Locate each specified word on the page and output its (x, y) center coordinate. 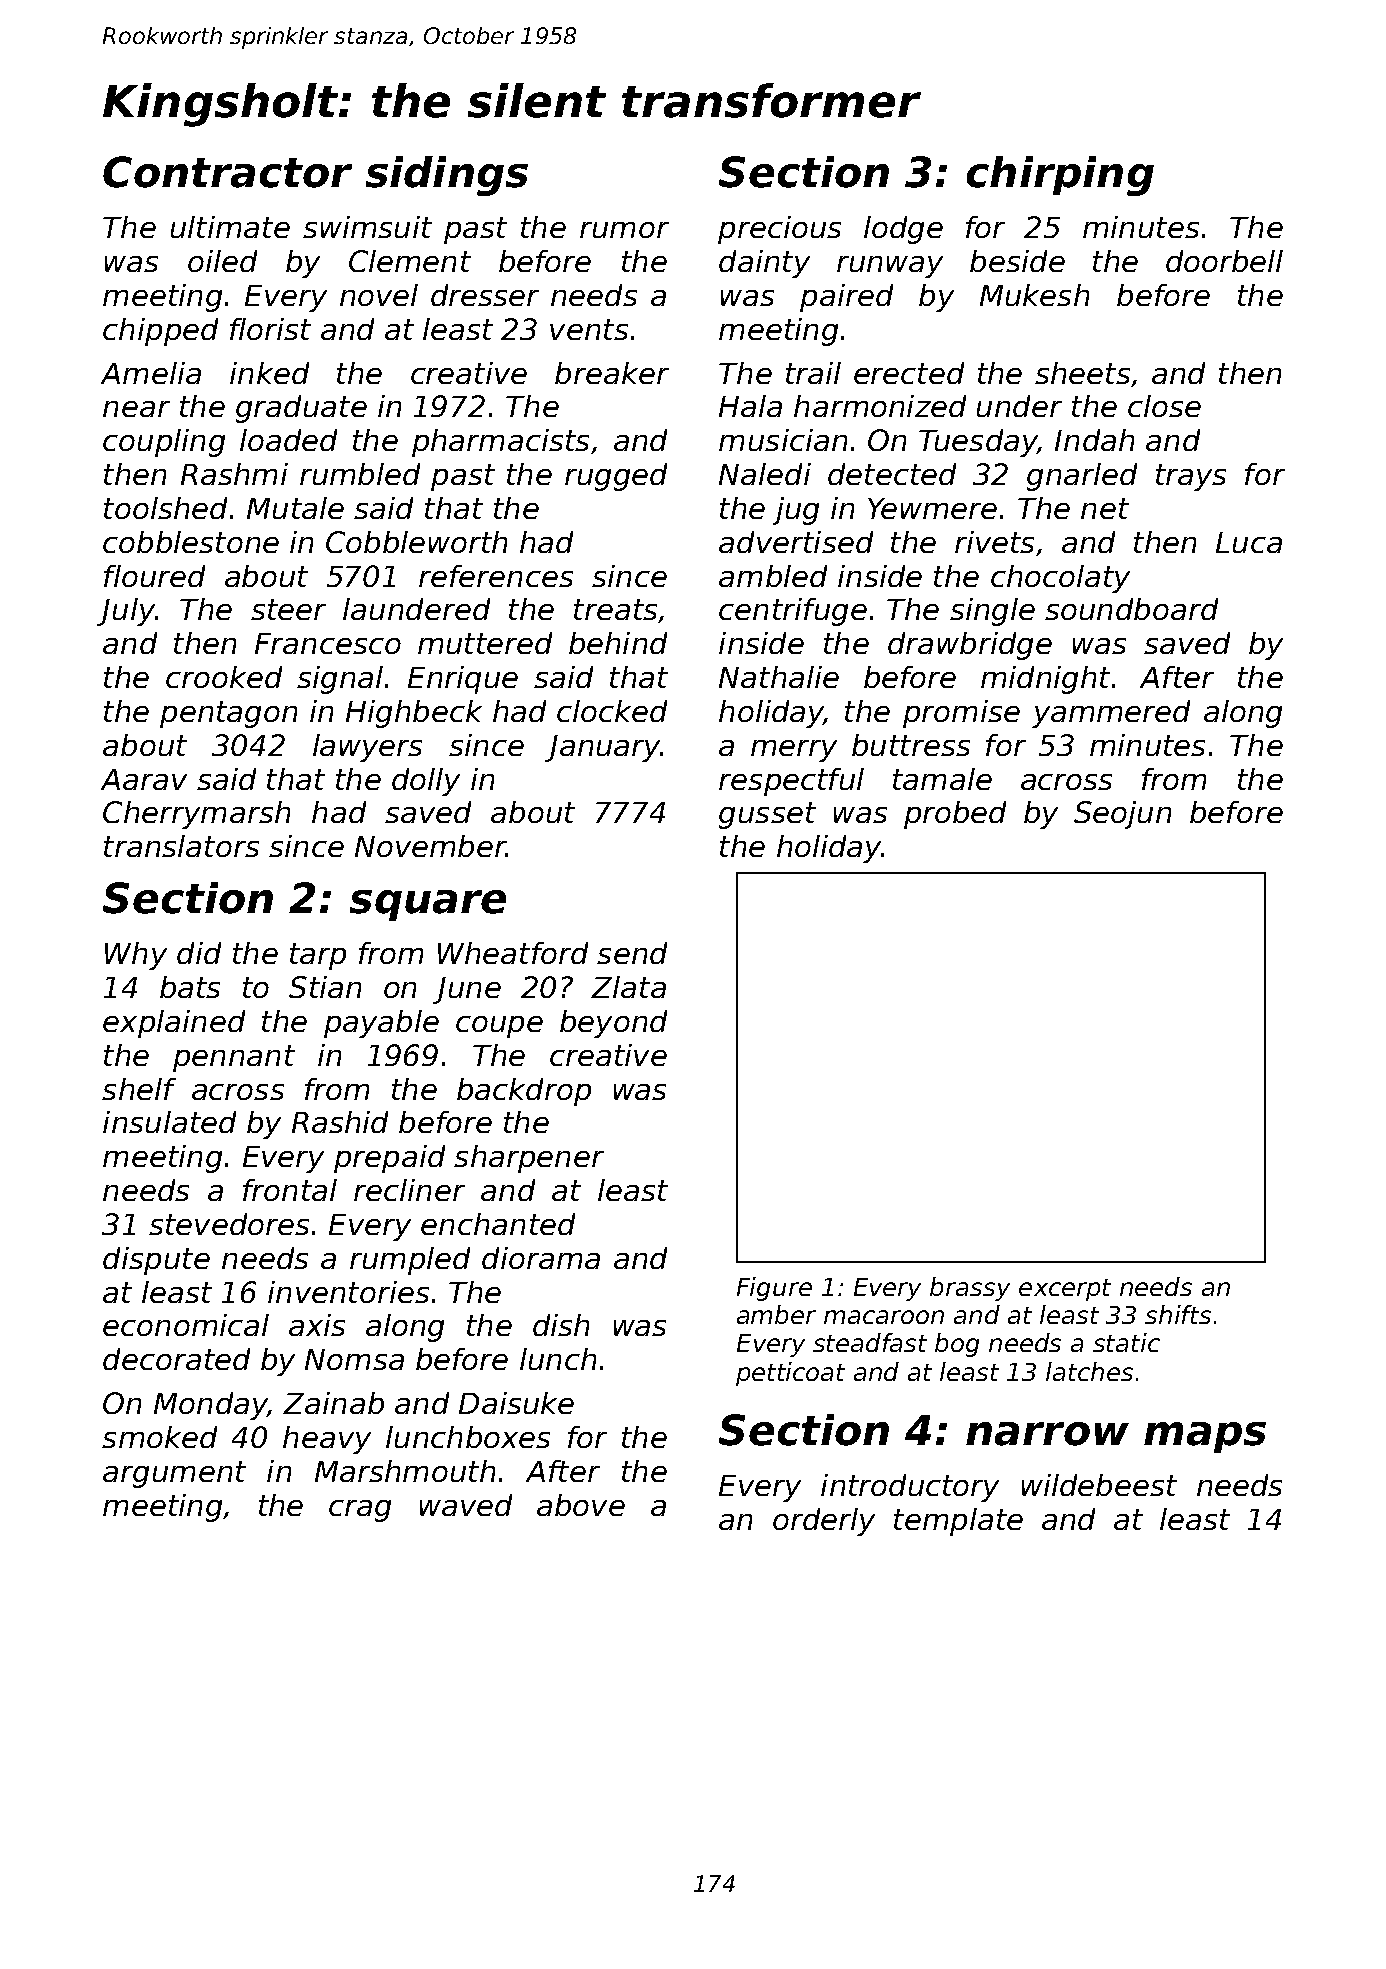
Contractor (227, 172)
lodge (903, 230)
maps (1205, 1437)
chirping (1060, 176)
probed (955, 815)
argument (174, 1474)
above (581, 1505)
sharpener (529, 1159)
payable (381, 1024)
